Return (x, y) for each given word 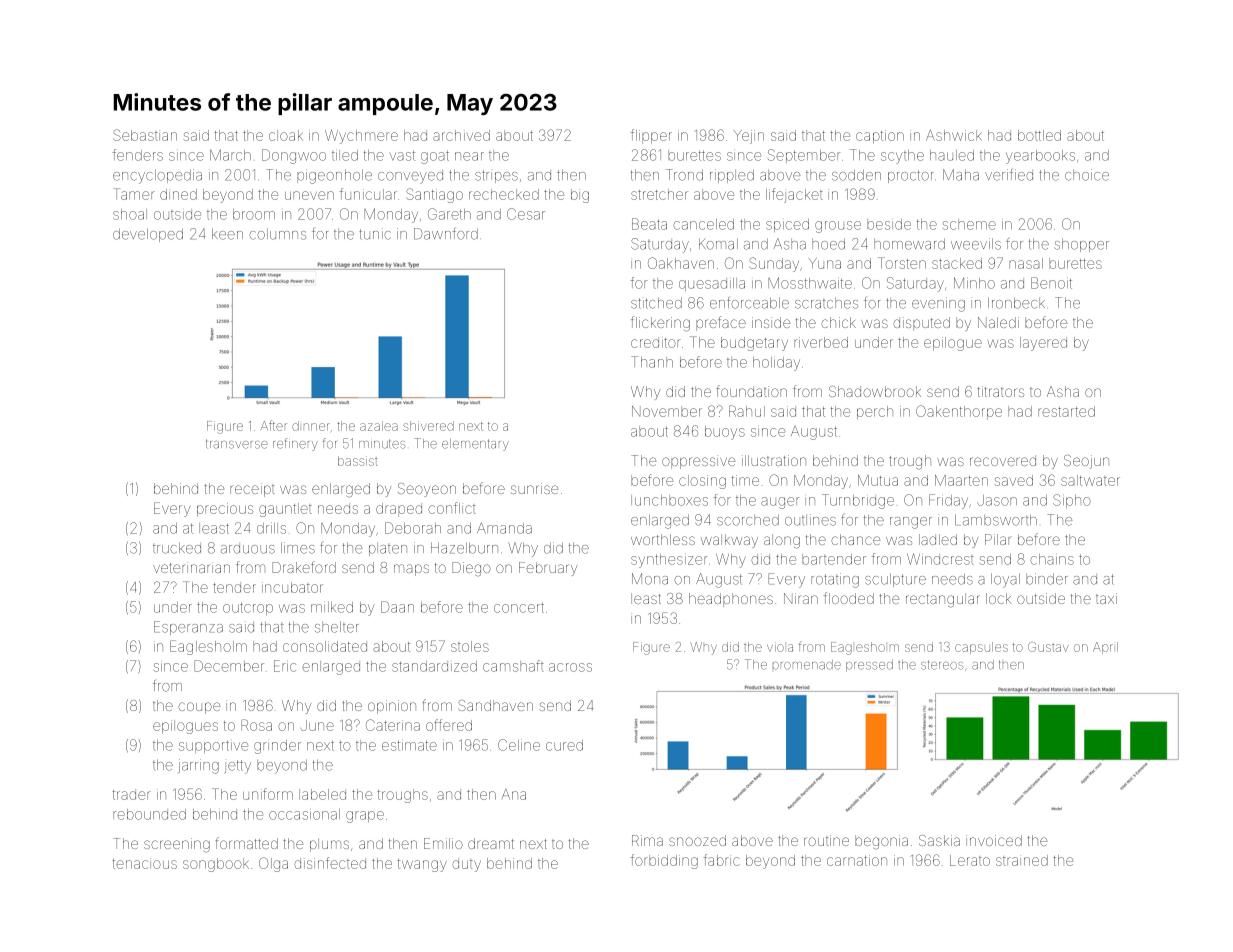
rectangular (943, 600)
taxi (1106, 598)
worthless (663, 539)
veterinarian (191, 567)
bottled (1039, 135)
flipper (651, 136)
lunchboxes (669, 500)
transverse (237, 444)
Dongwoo (294, 156)
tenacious (145, 864)
